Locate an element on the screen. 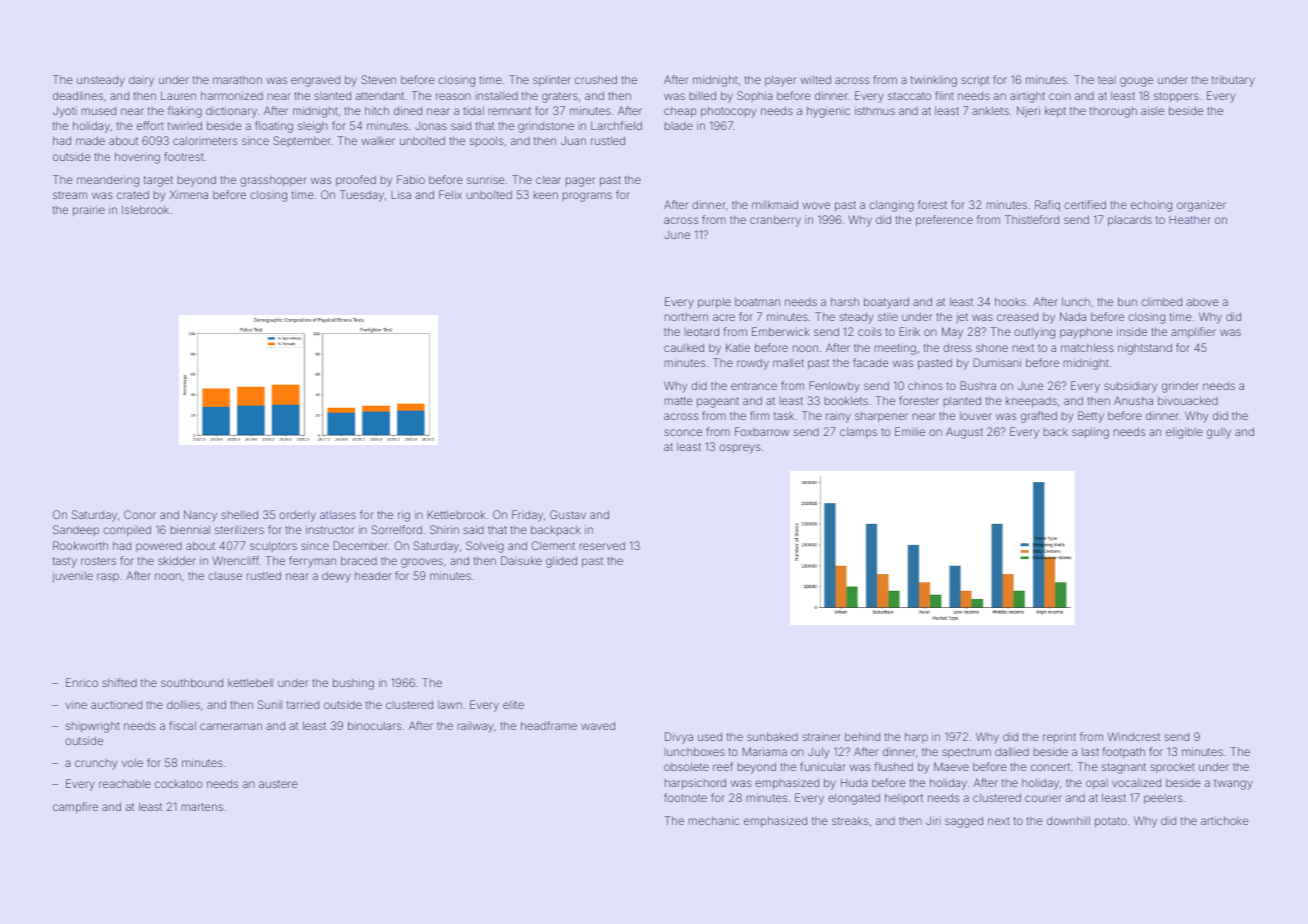  martens is located at coordinates (202, 807).
